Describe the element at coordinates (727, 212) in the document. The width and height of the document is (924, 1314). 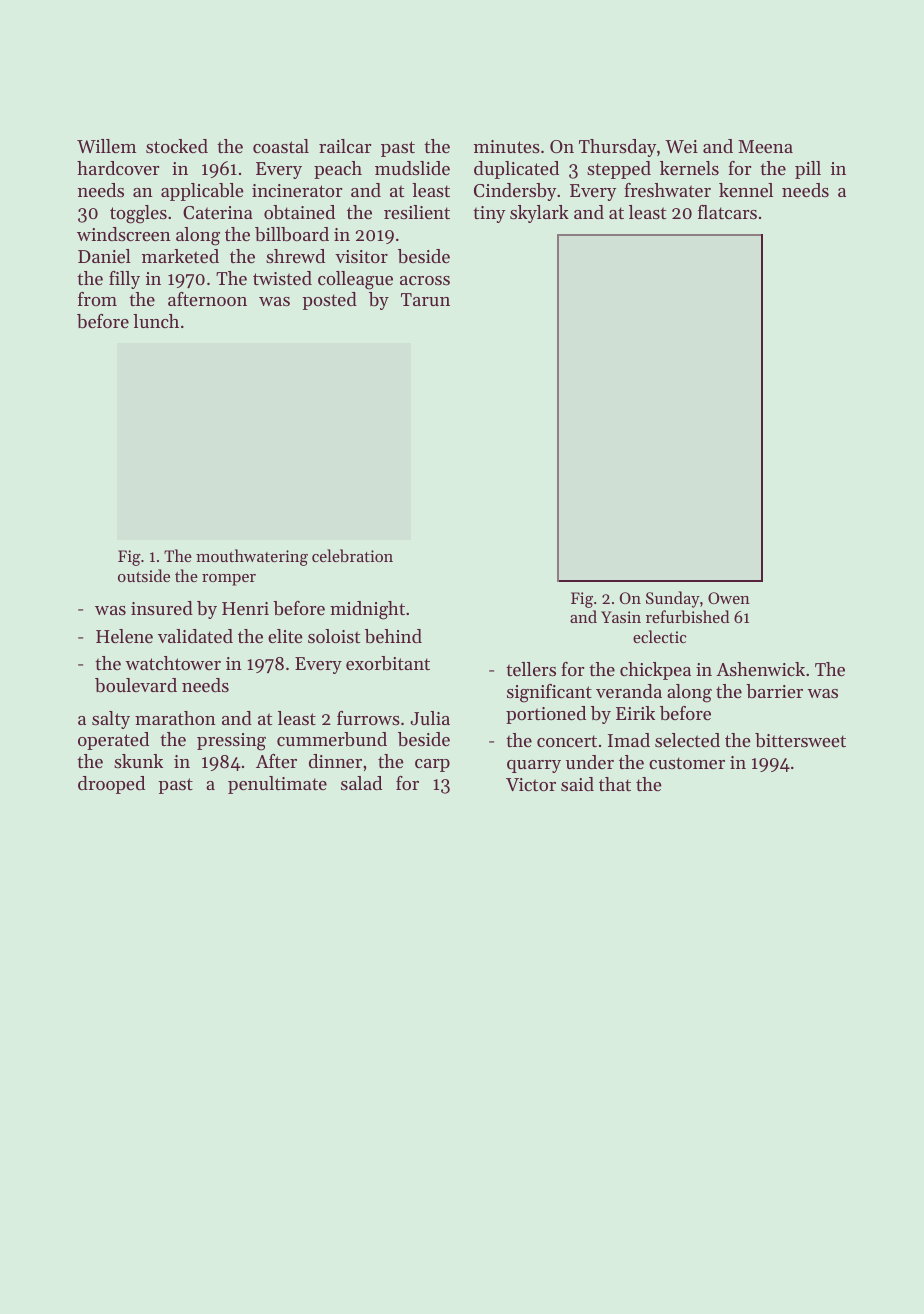
I see `flatcars` at that location.
